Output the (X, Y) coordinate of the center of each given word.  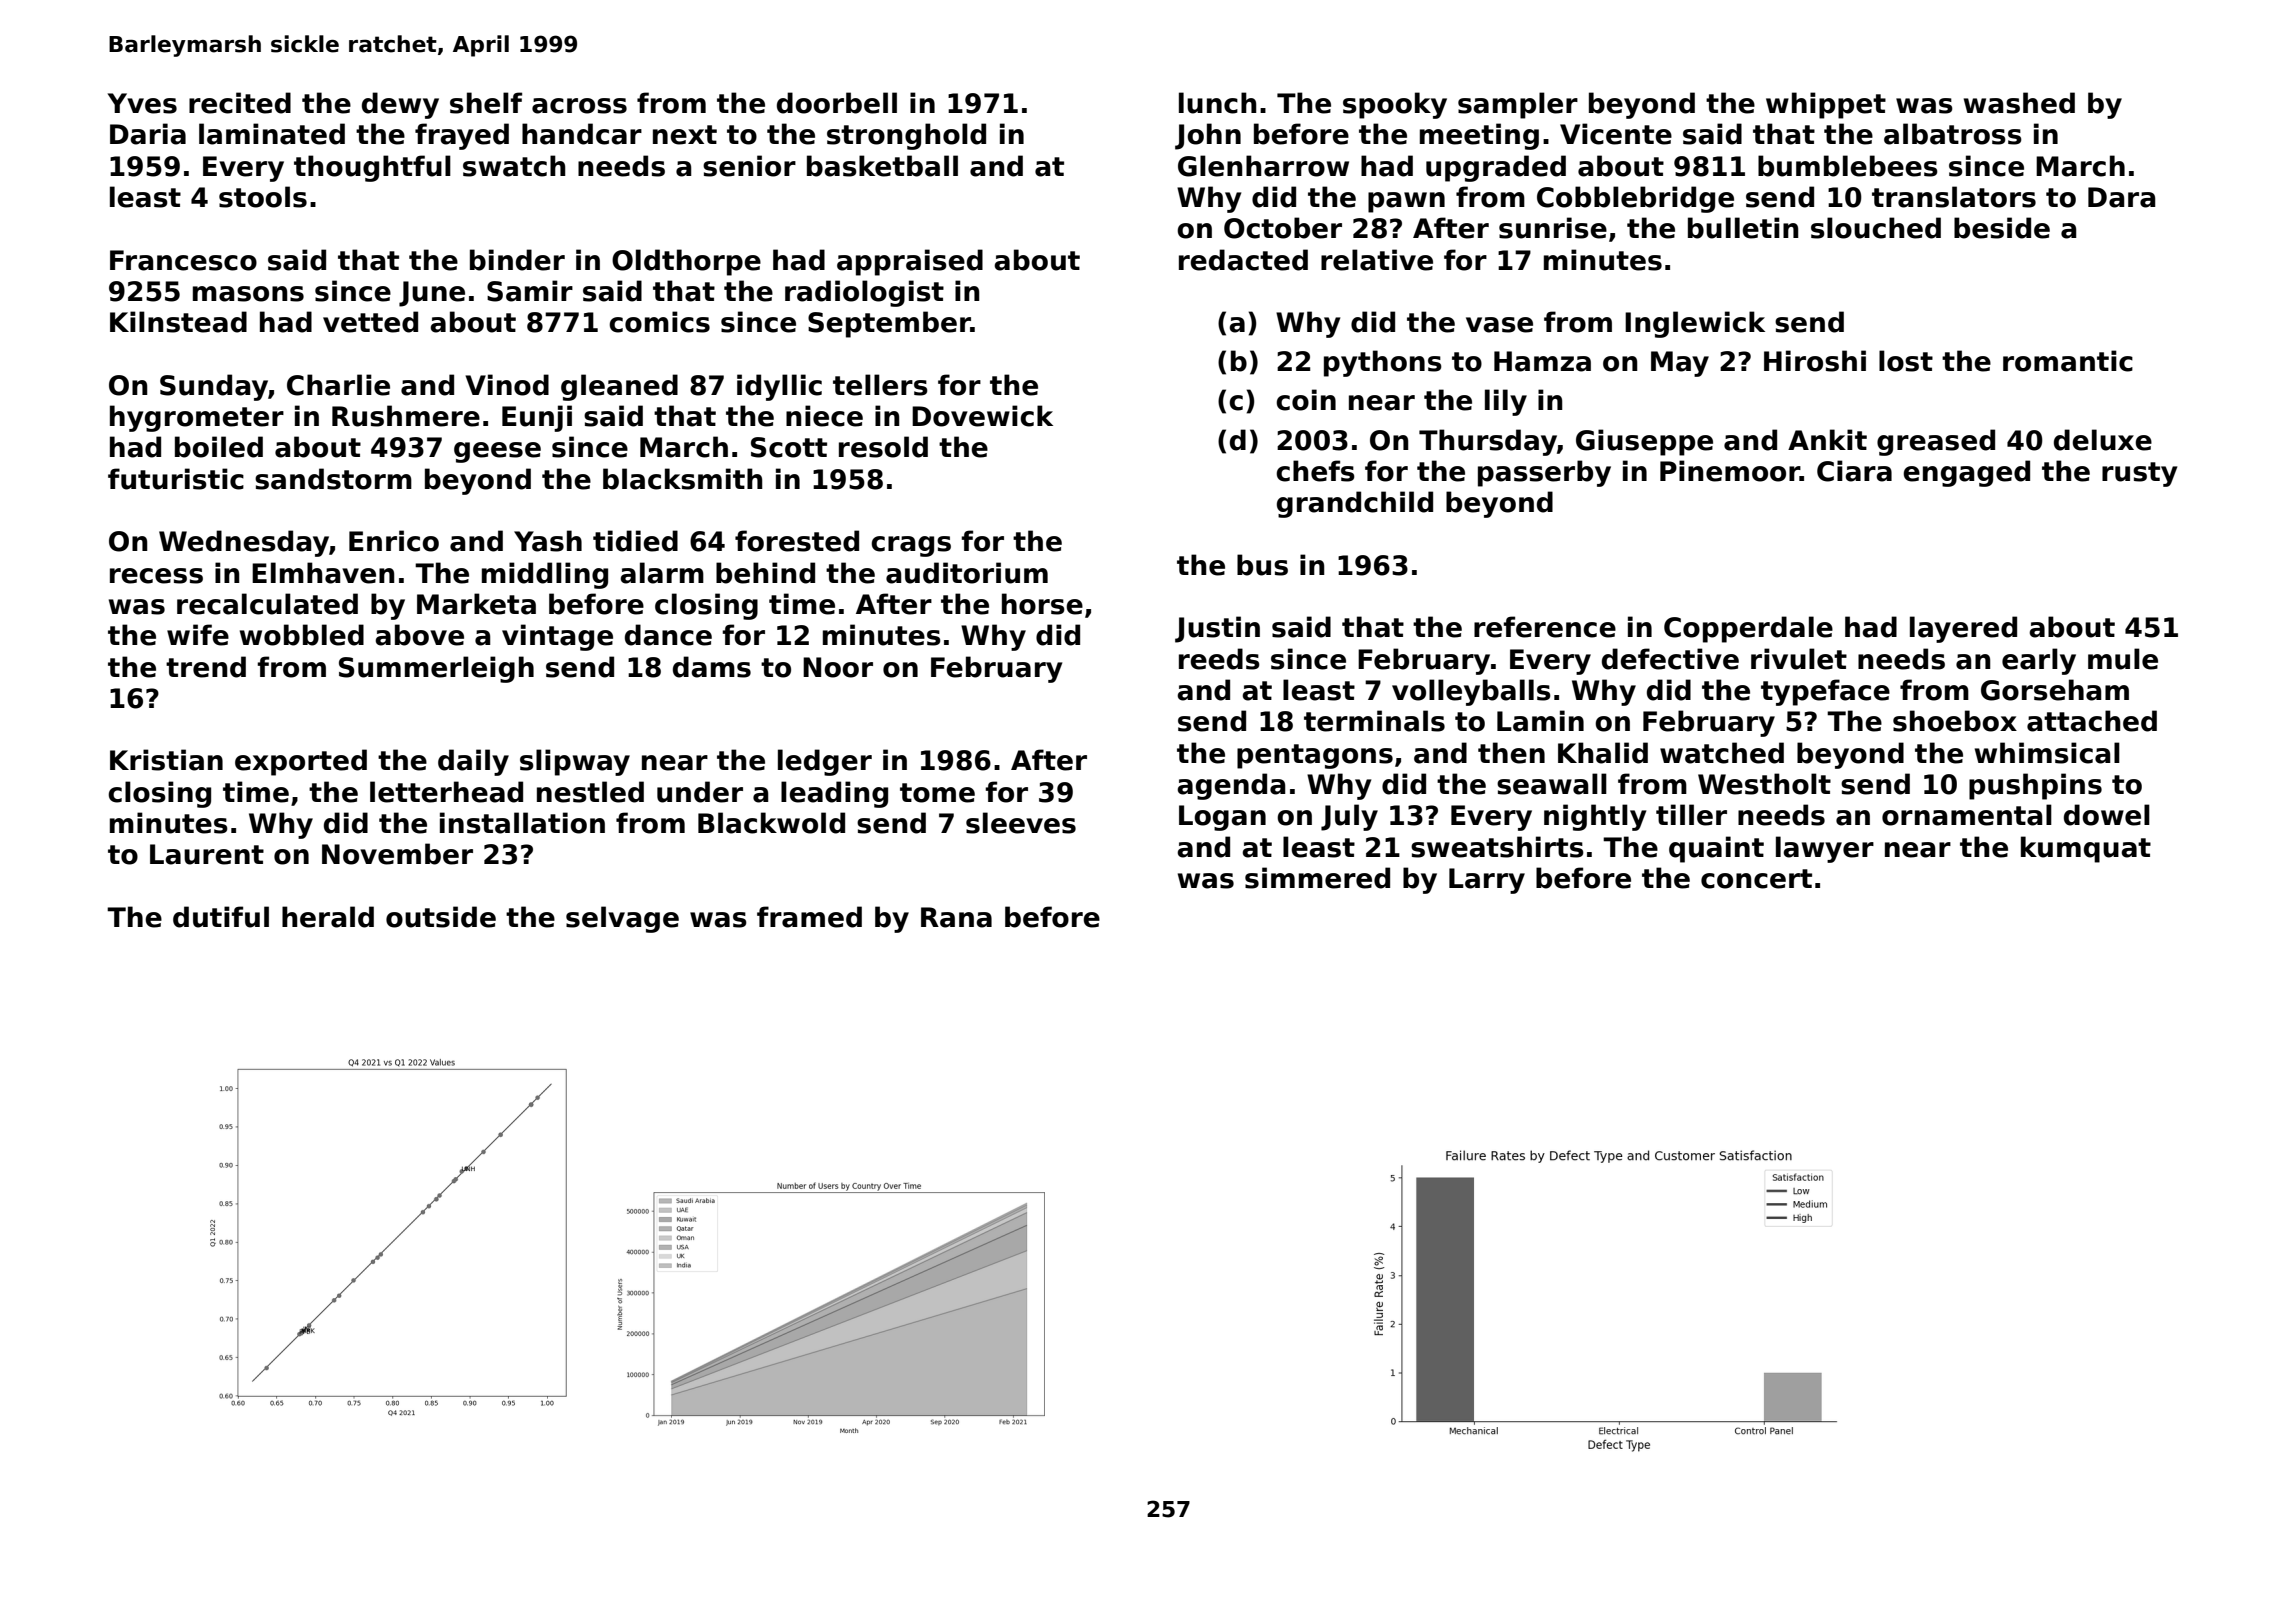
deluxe (2103, 440)
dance (668, 635)
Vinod (507, 385)
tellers (880, 385)
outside (441, 917)
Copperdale (1748, 629)
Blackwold (771, 823)
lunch (1218, 103)
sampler (1518, 105)
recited (240, 103)
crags (911, 546)
